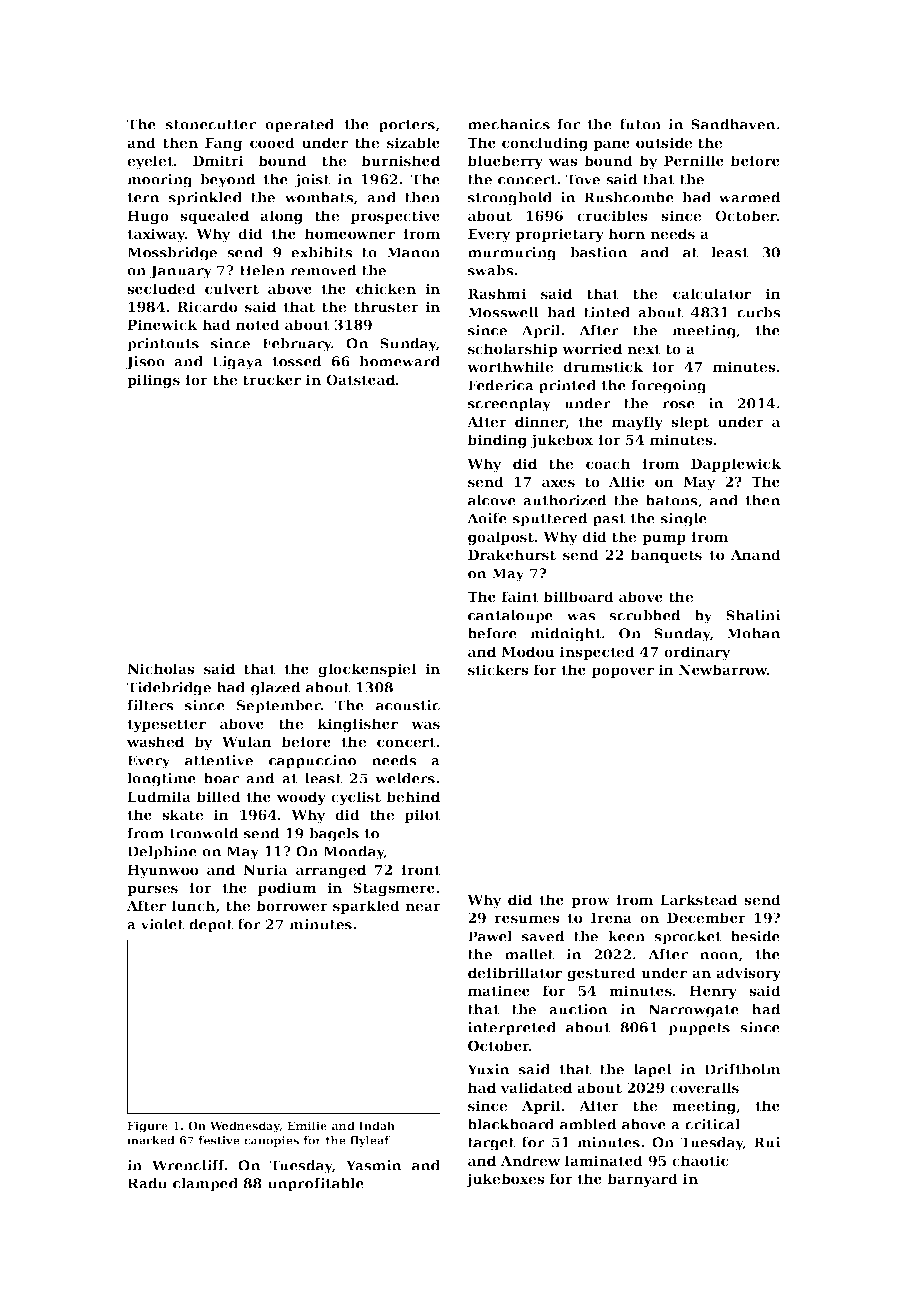 Image resolution: width=908 pixels, height=1316 pixels. I want to click on pilot, so click(423, 816).
